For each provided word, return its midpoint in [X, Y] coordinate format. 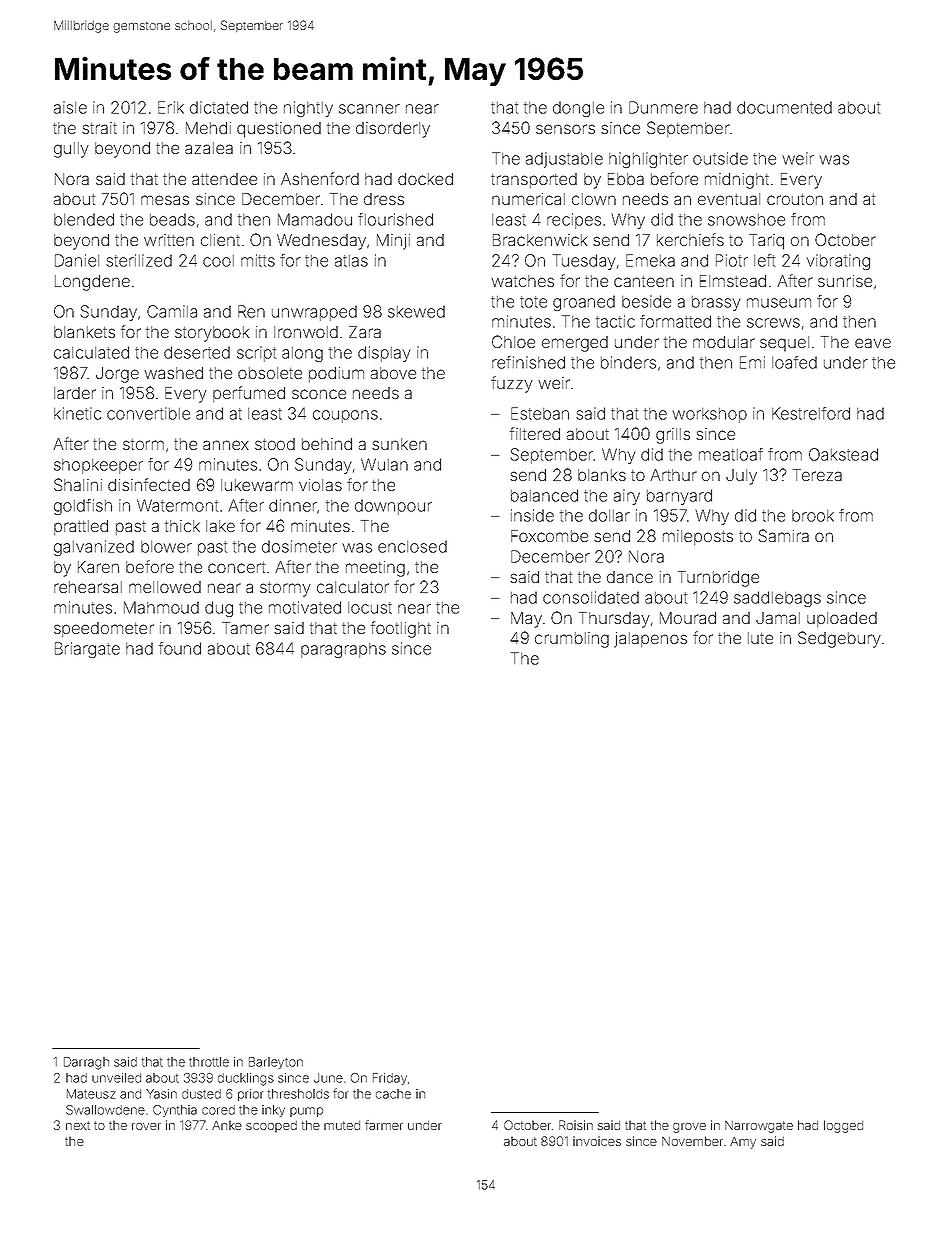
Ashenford [320, 178]
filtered [535, 433]
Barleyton [276, 1063]
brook [813, 516]
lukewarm [257, 485]
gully [71, 150]
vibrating [838, 262]
